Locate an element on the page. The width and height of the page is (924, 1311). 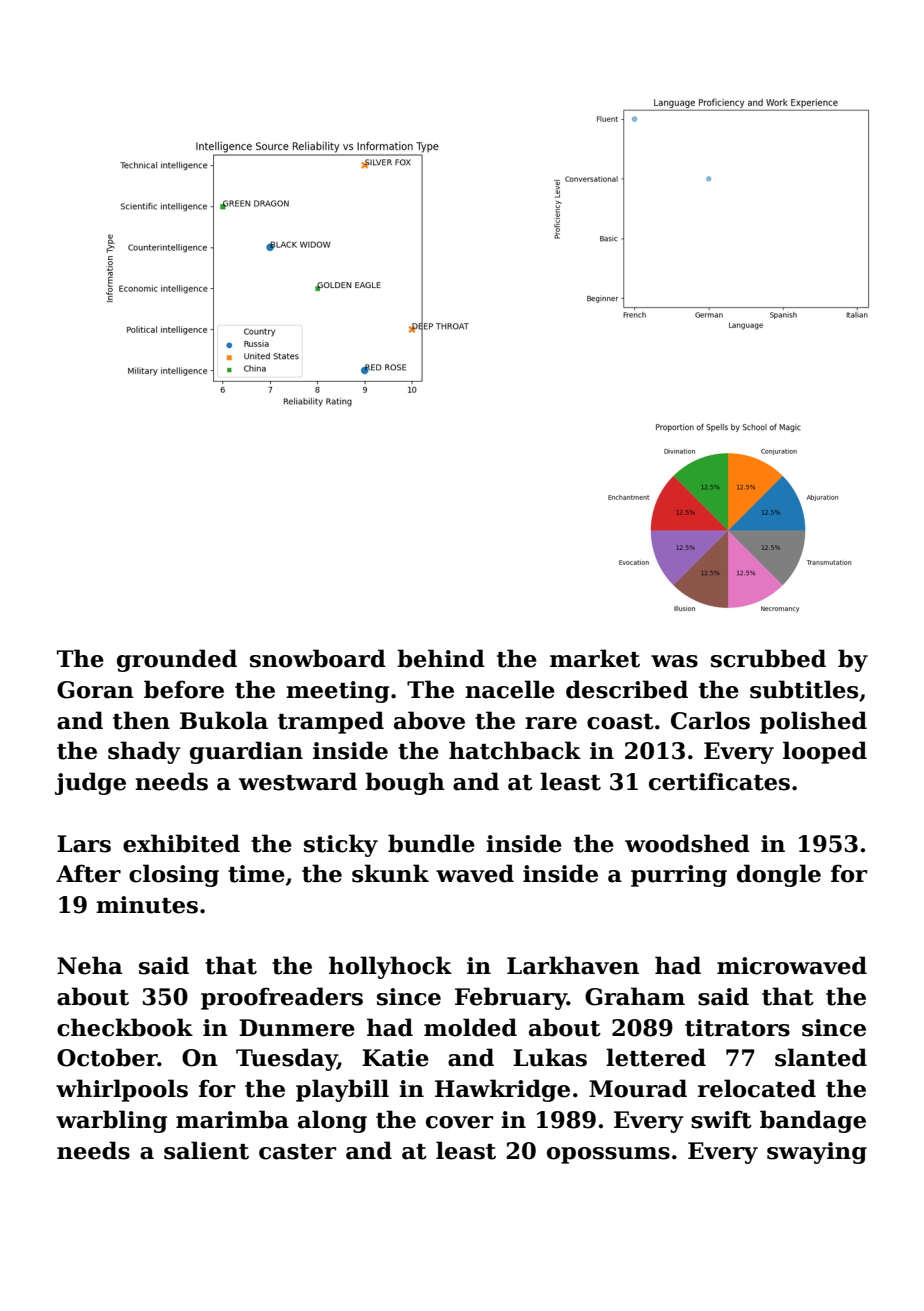
snowboard is located at coordinates (318, 658).
